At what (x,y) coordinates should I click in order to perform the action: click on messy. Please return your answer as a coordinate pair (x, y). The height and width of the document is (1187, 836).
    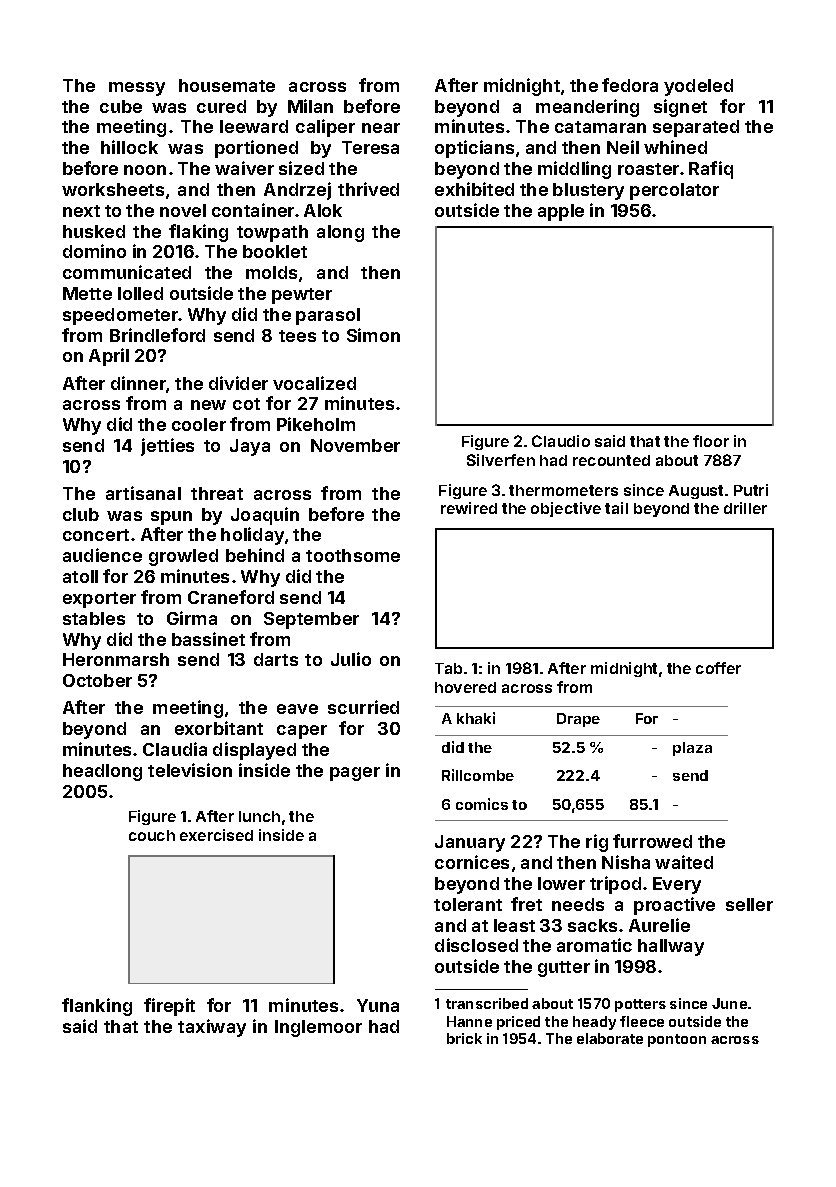
    Looking at the image, I should click on (137, 89).
